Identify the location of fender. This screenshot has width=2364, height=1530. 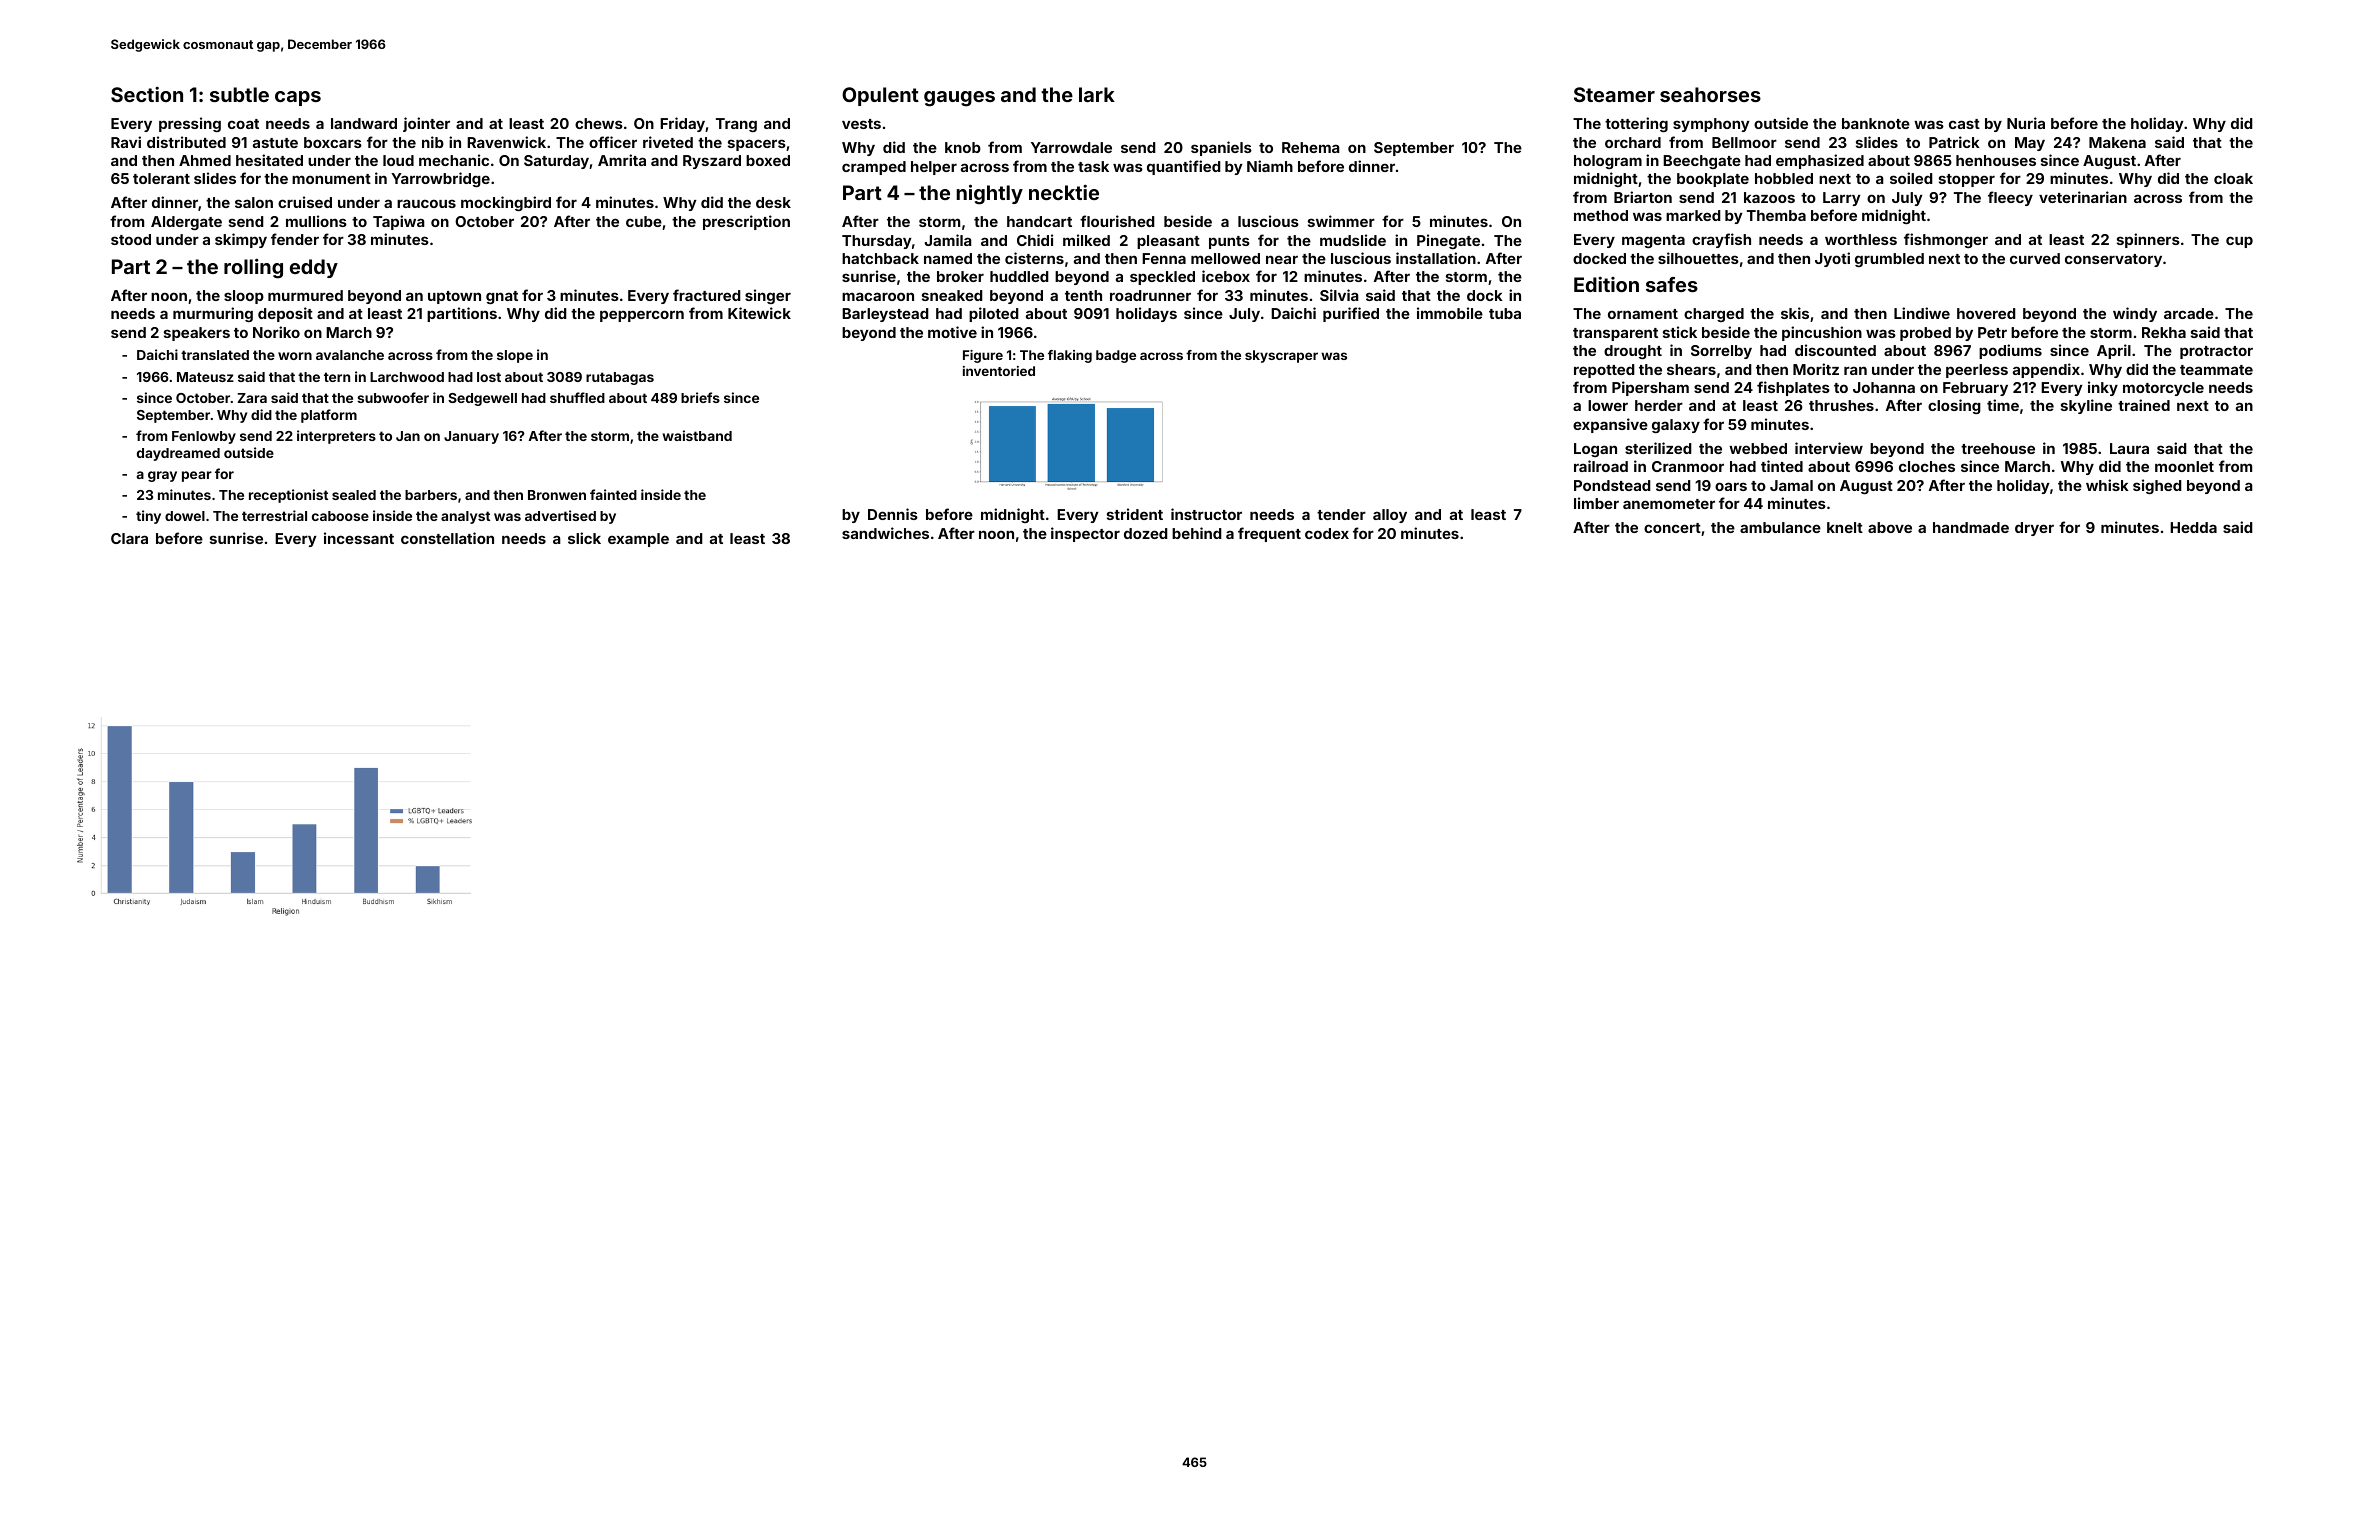
(295, 239).
